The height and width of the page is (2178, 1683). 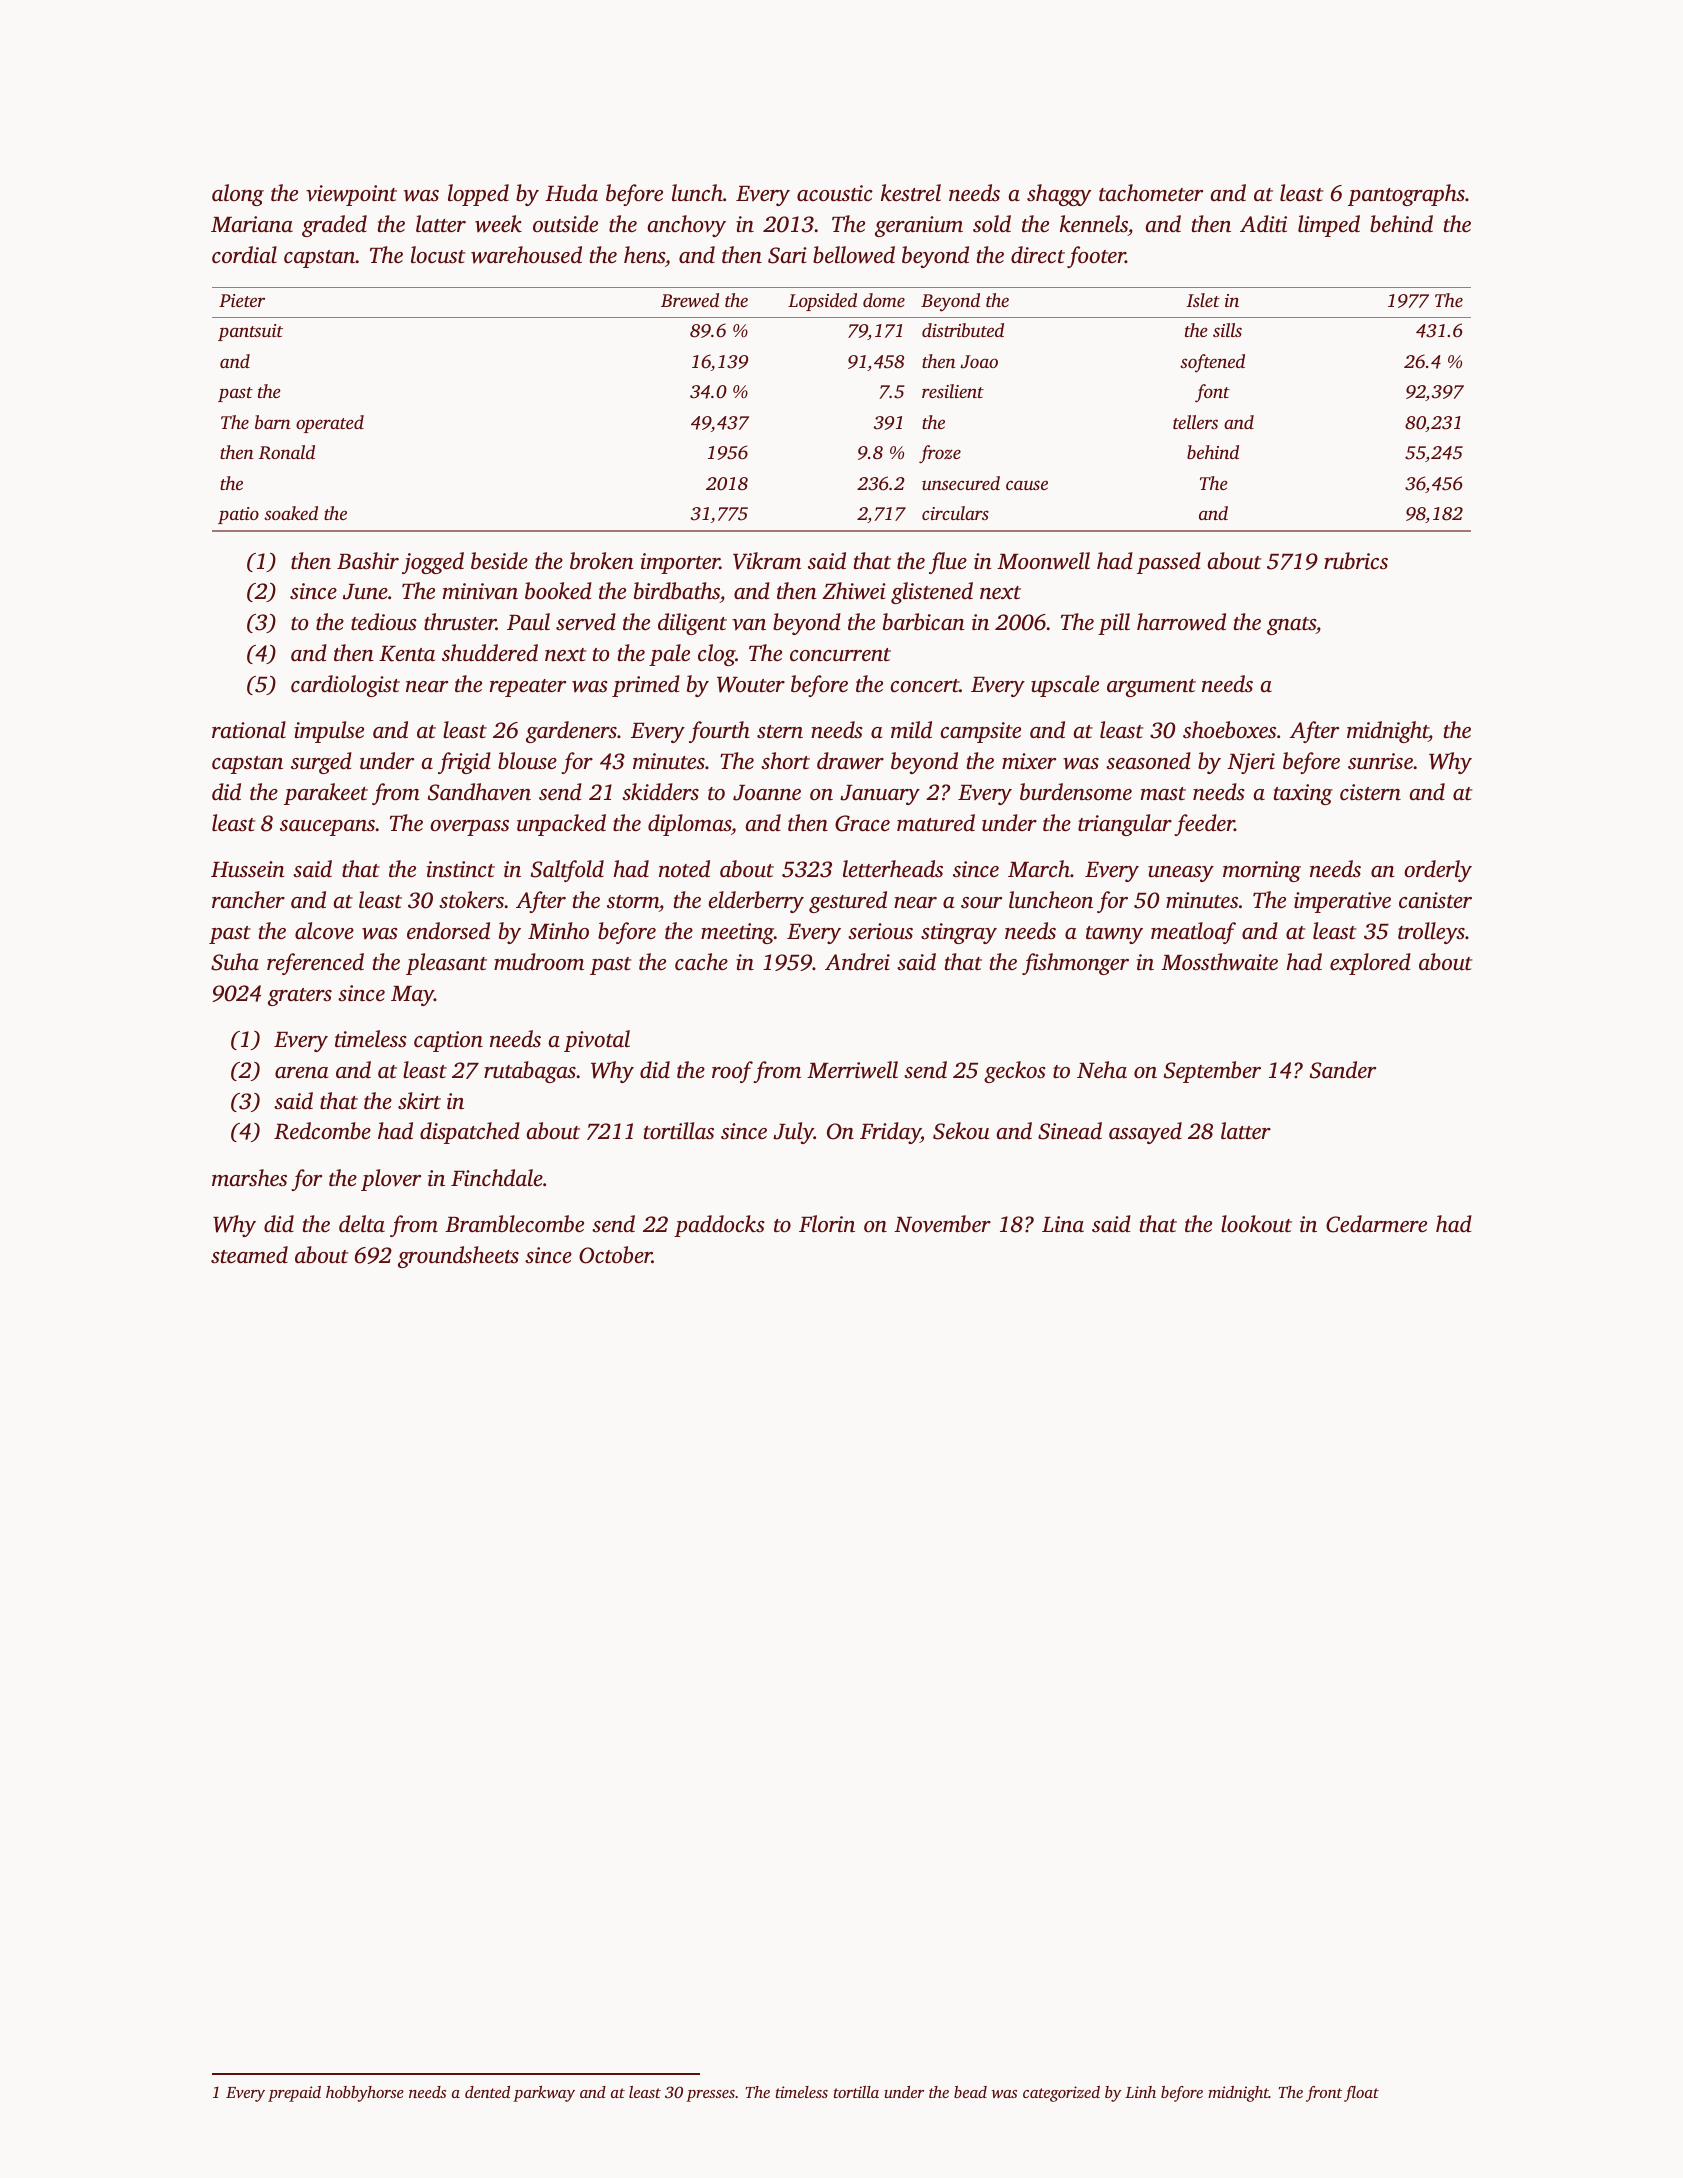 I want to click on paddocks, so click(x=719, y=1226).
